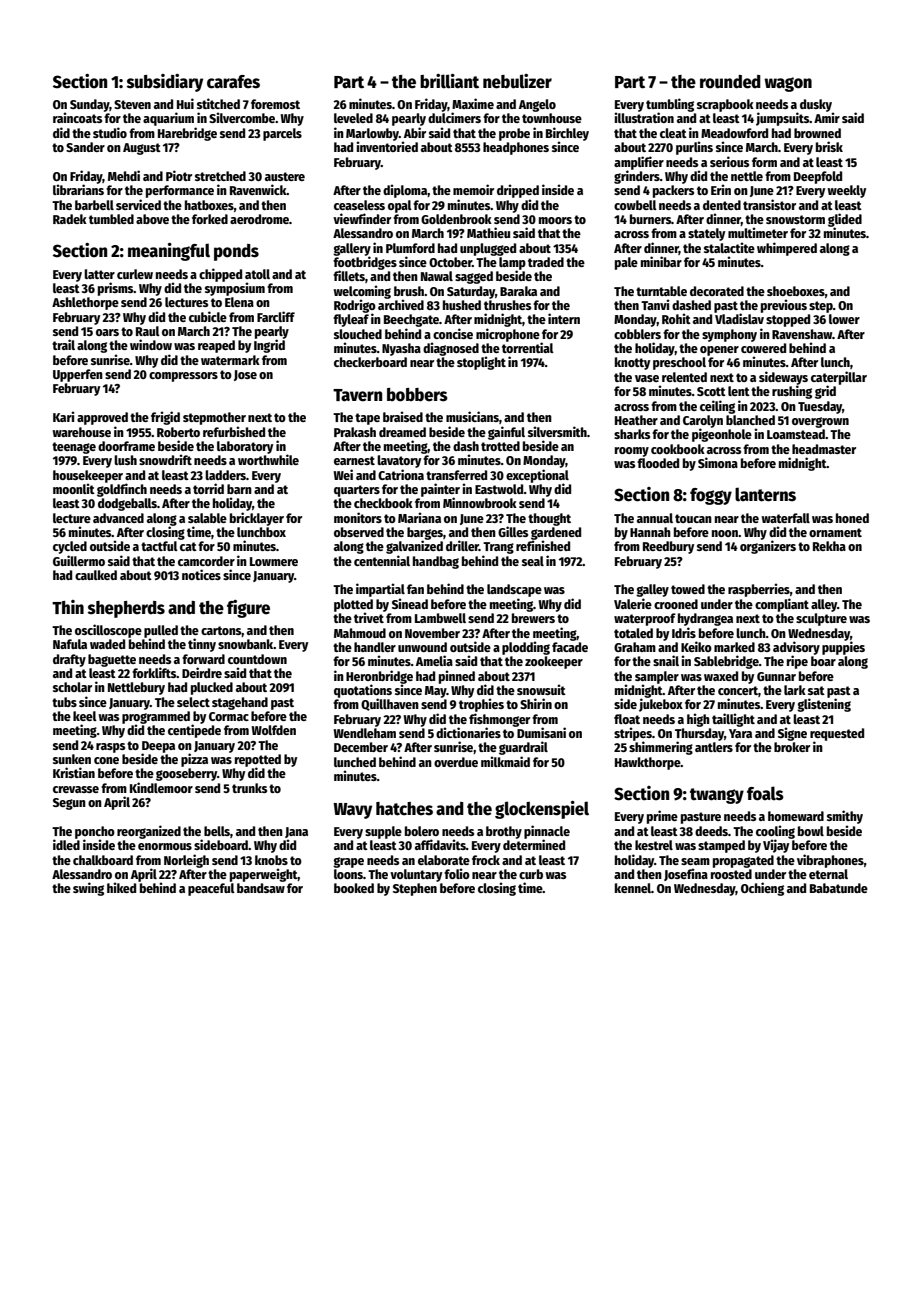  What do you see at coordinates (132, 104) in the screenshot?
I see `Steven` at bounding box center [132, 104].
